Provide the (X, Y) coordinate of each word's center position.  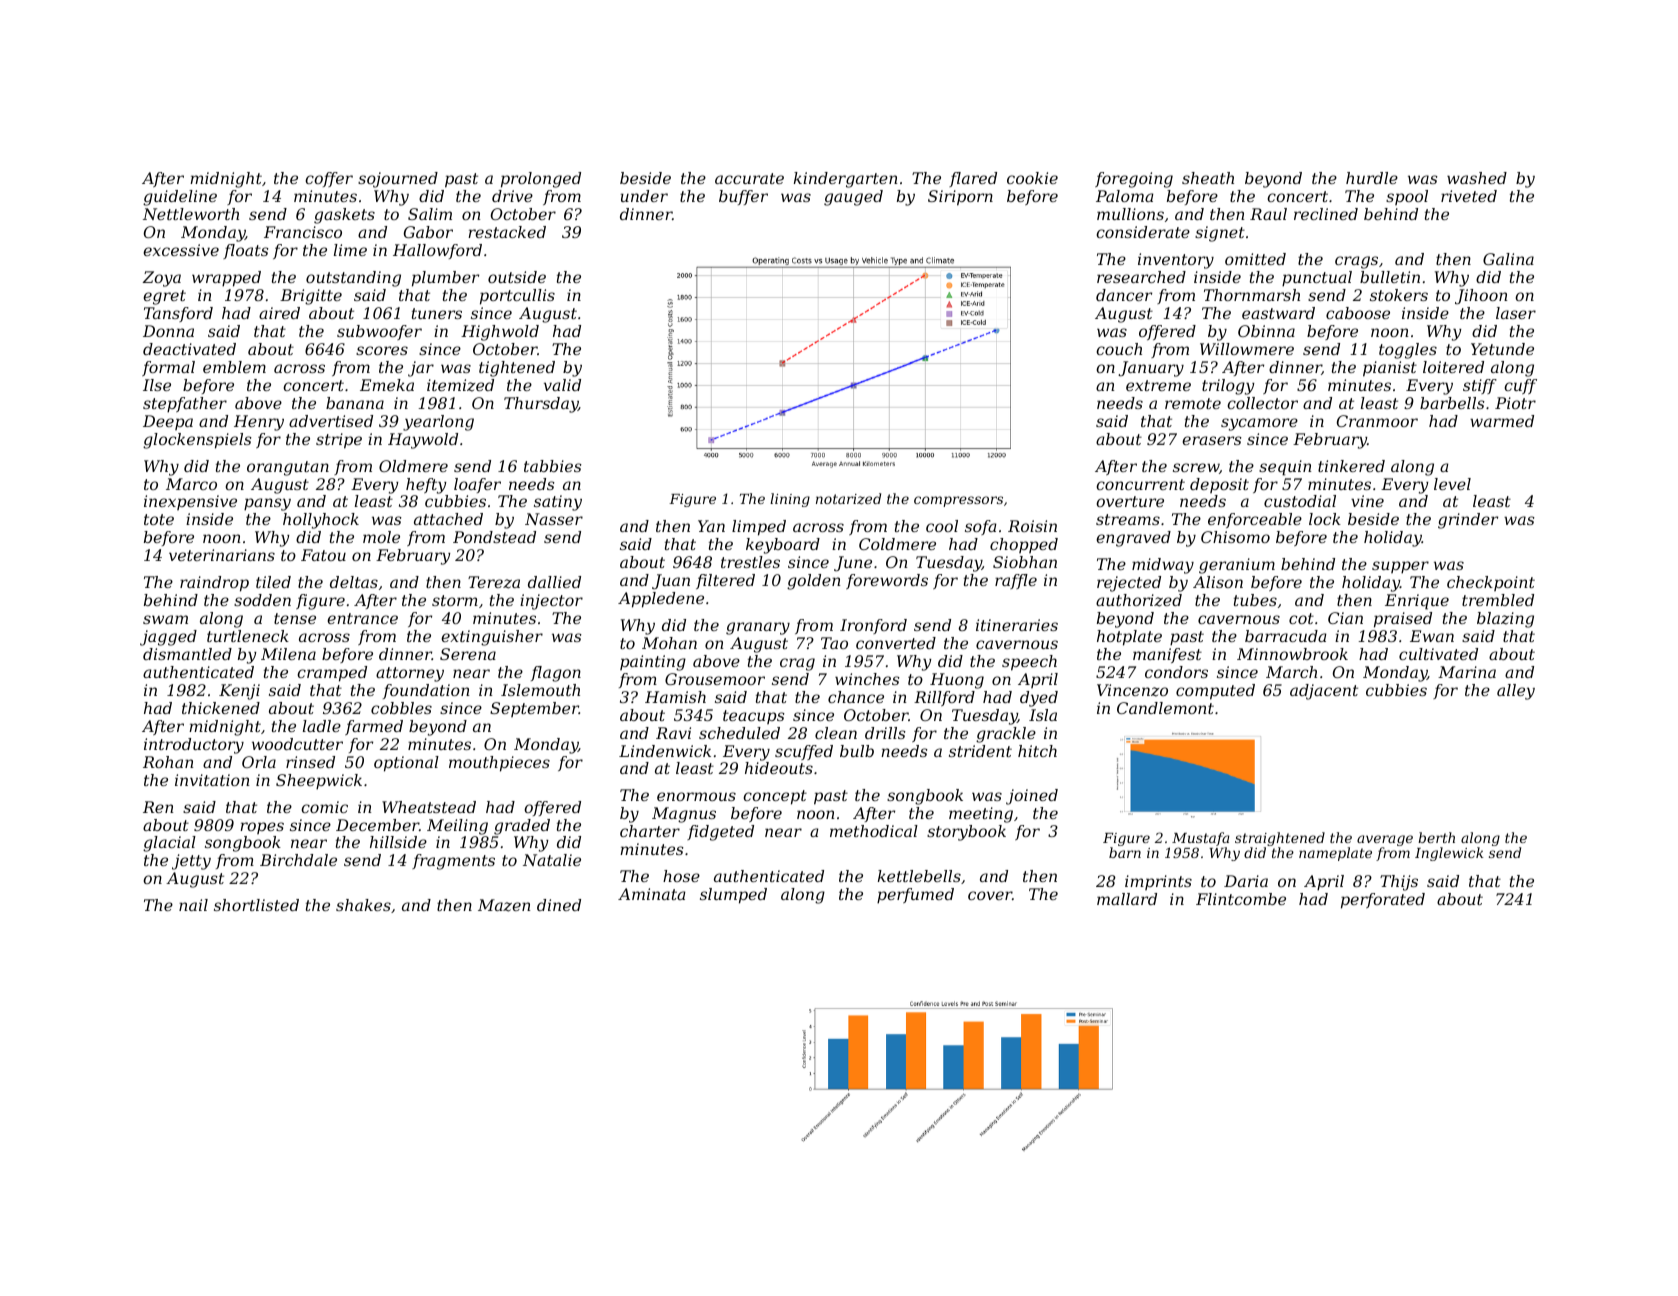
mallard (1127, 899)
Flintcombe (1241, 899)
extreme (1158, 385)
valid (562, 385)
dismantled (187, 654)
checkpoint (1491, 583)
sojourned (398, 180)
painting (653, 663)
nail (193, 905)
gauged (853, 198)
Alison (1218, 582)
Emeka (387, 385)
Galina (1508, 259)
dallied (554, 582)
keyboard (783, 546)
